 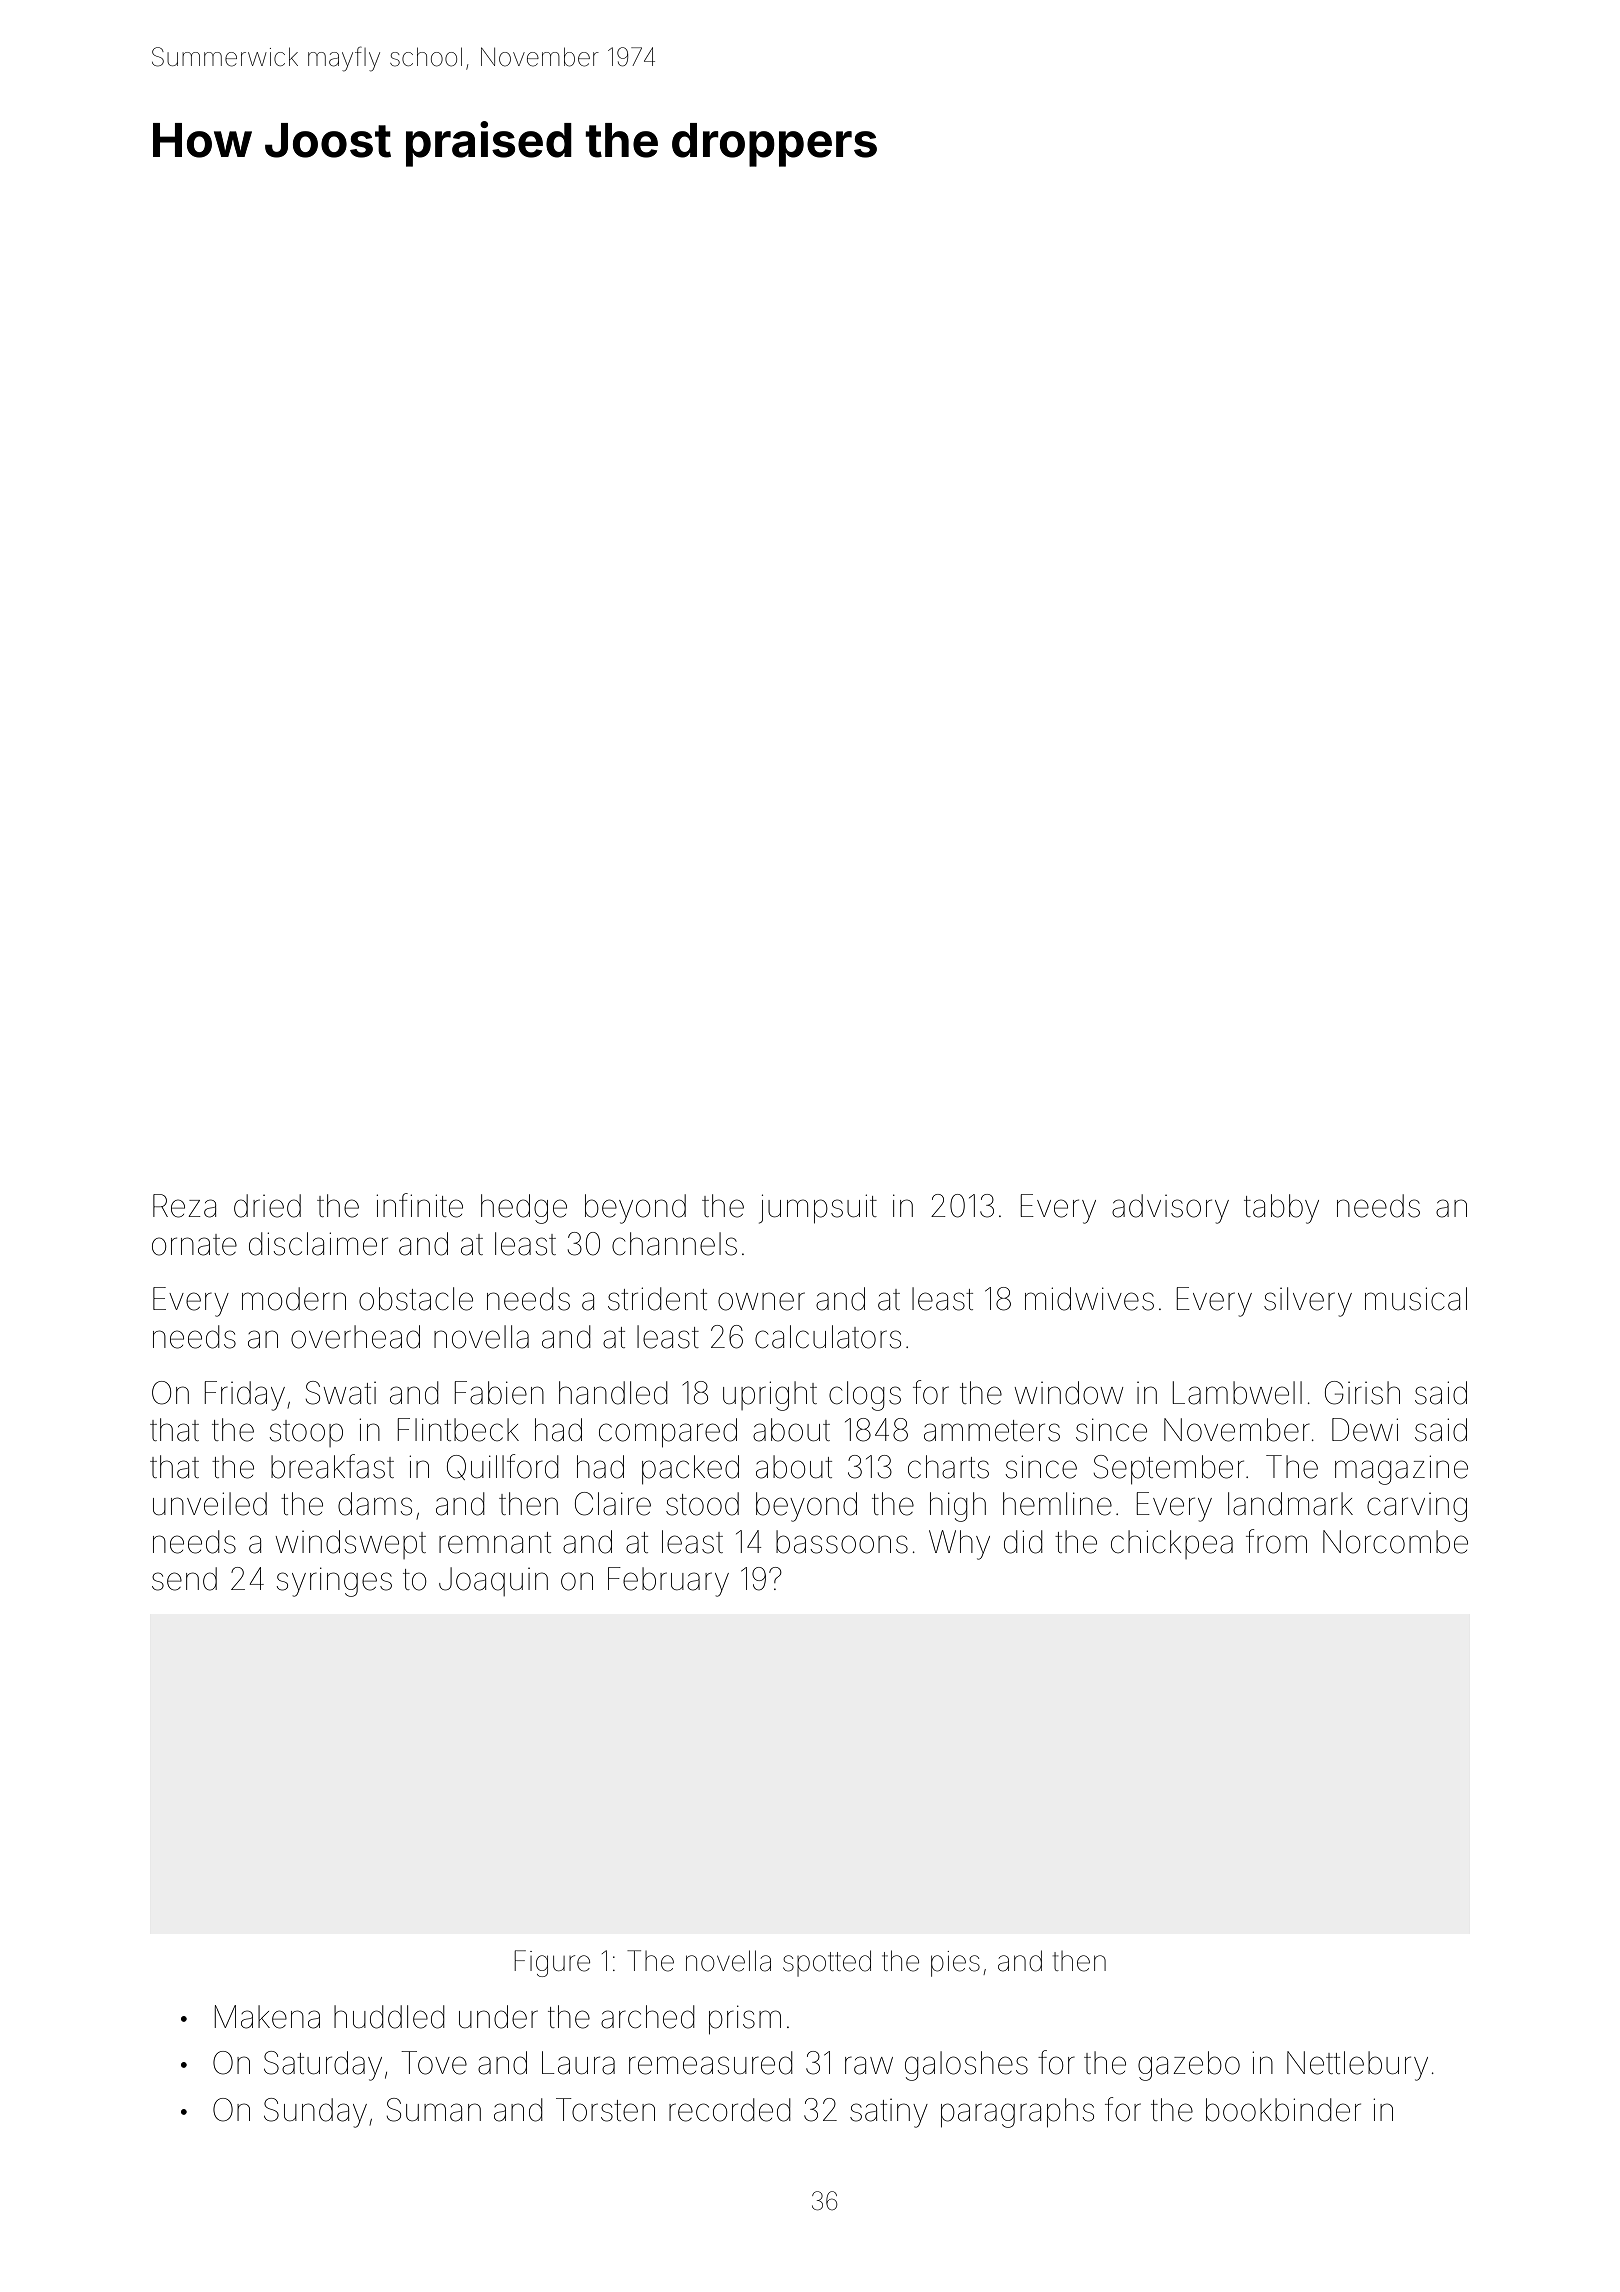 I want to click on gazebo, so click(x=1189, y=2066).
